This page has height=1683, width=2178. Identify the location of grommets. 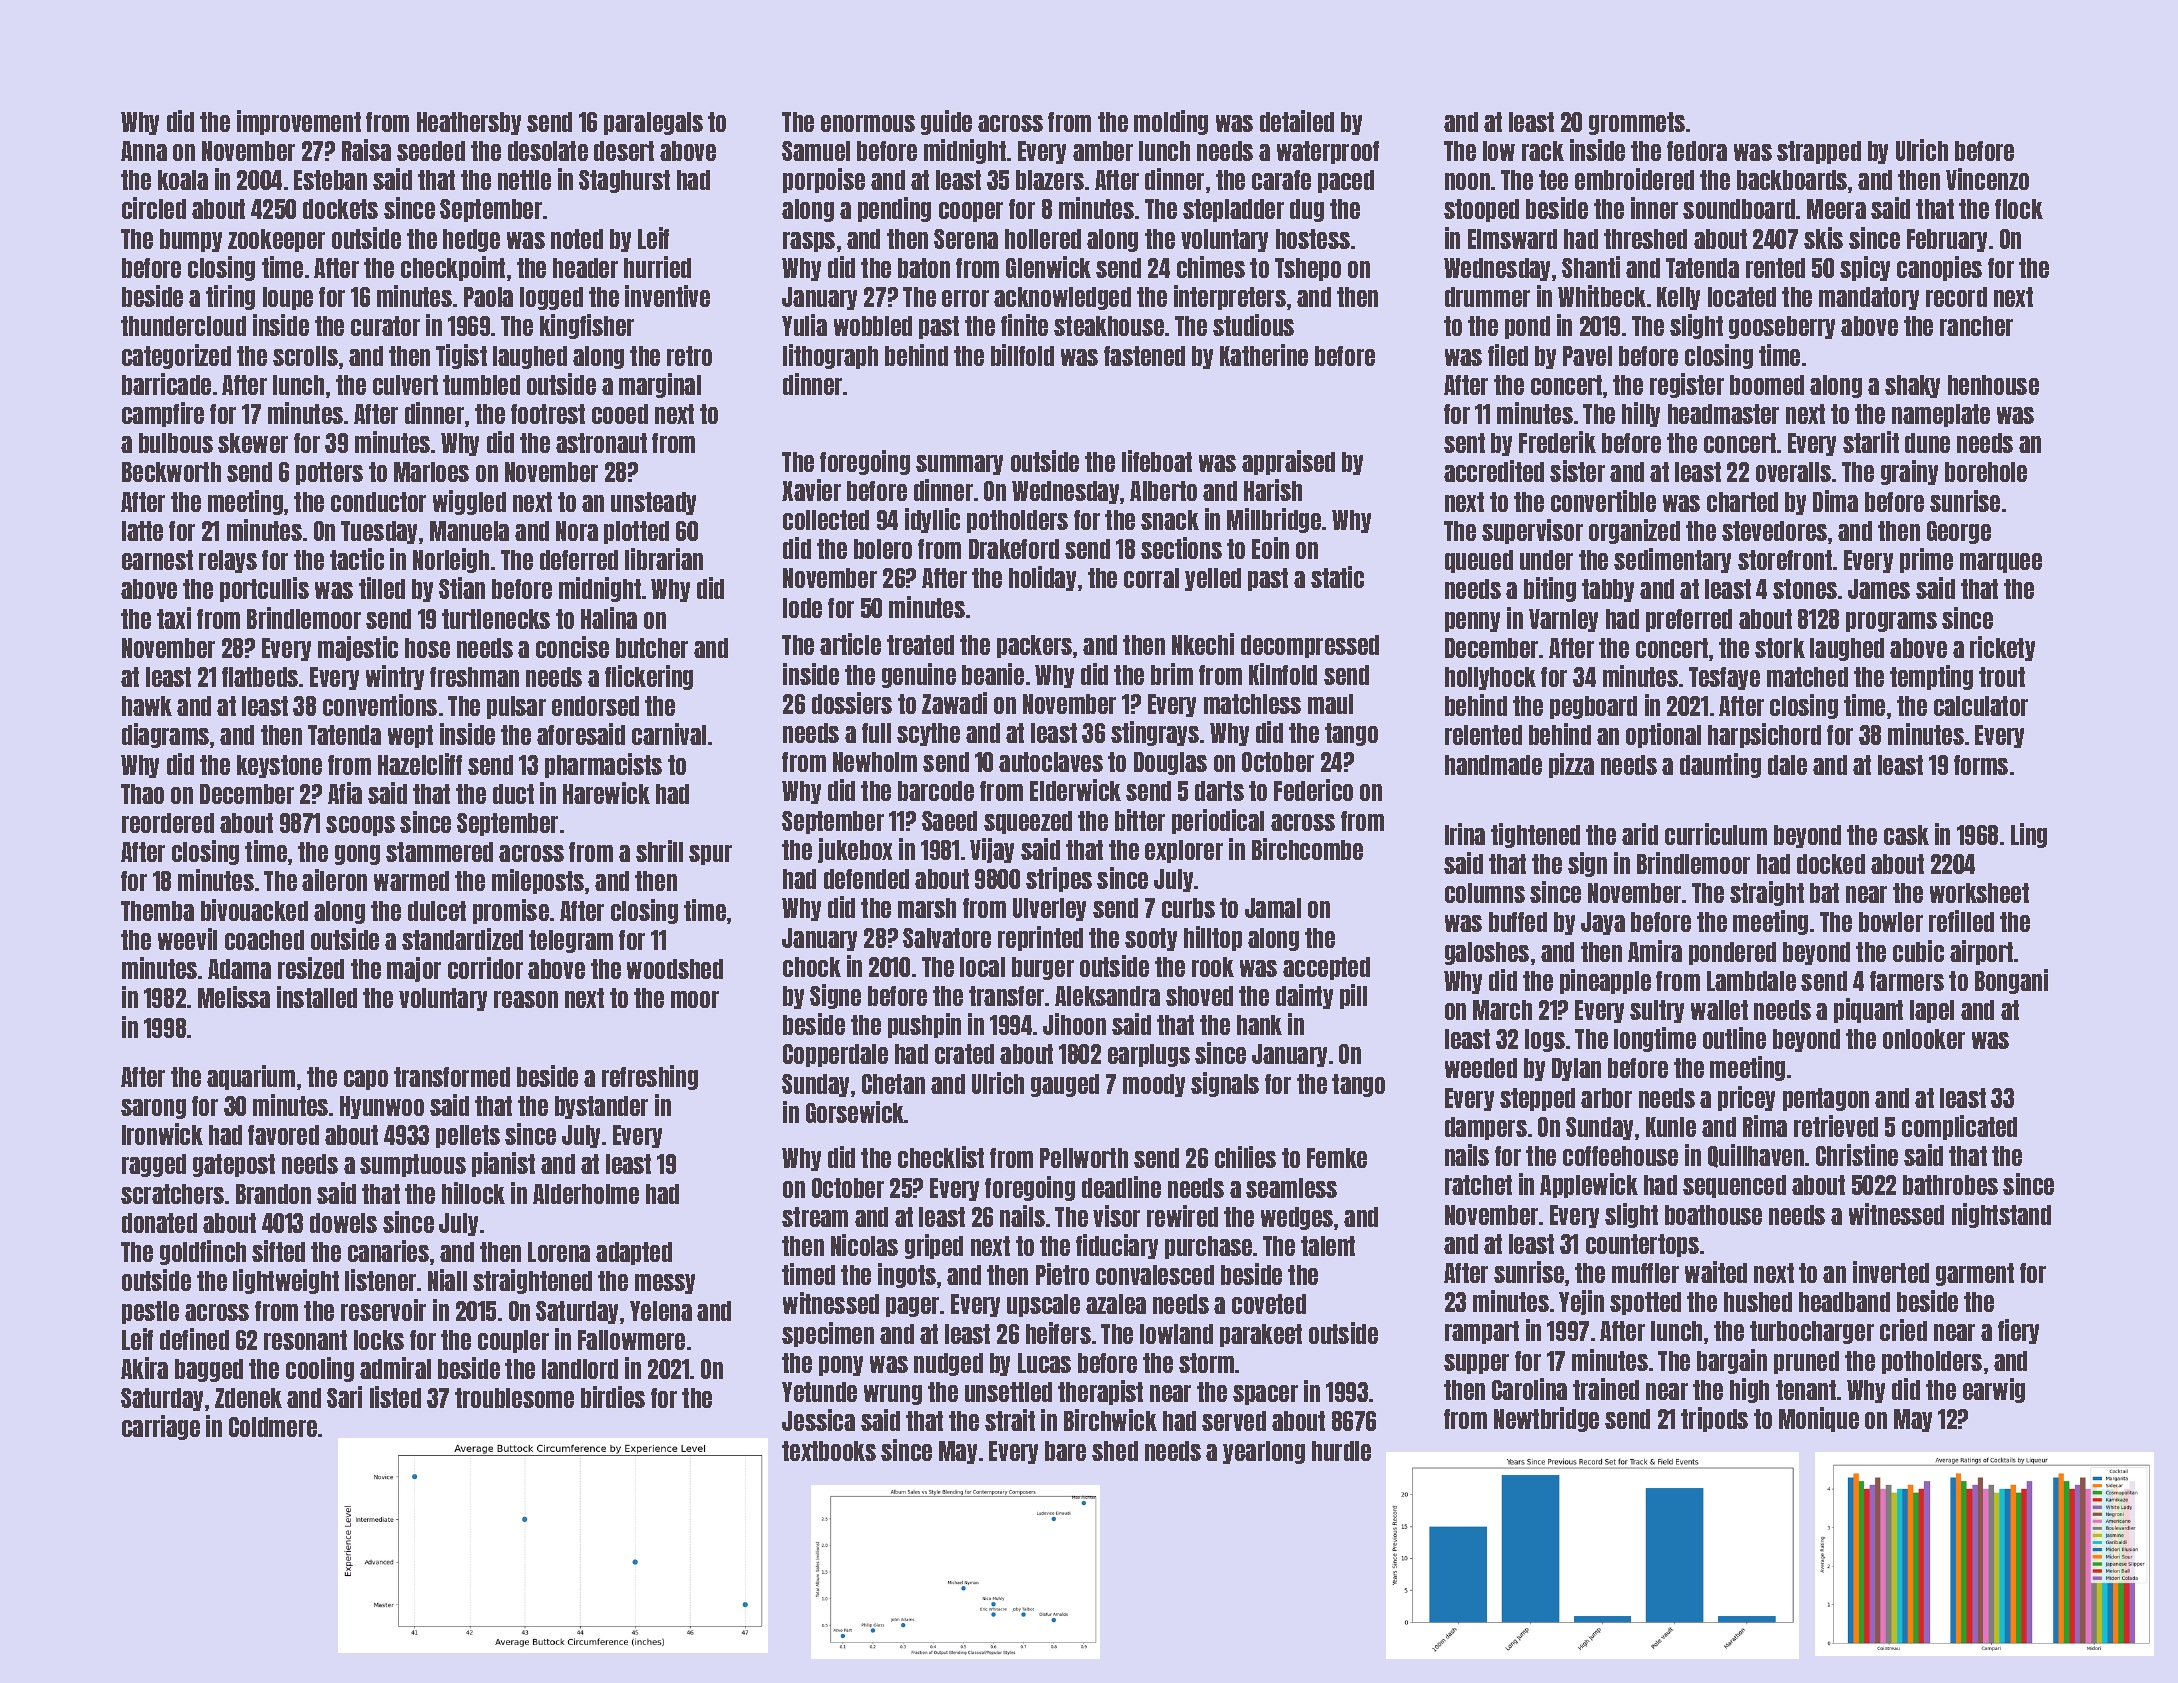
(1637, 123).
